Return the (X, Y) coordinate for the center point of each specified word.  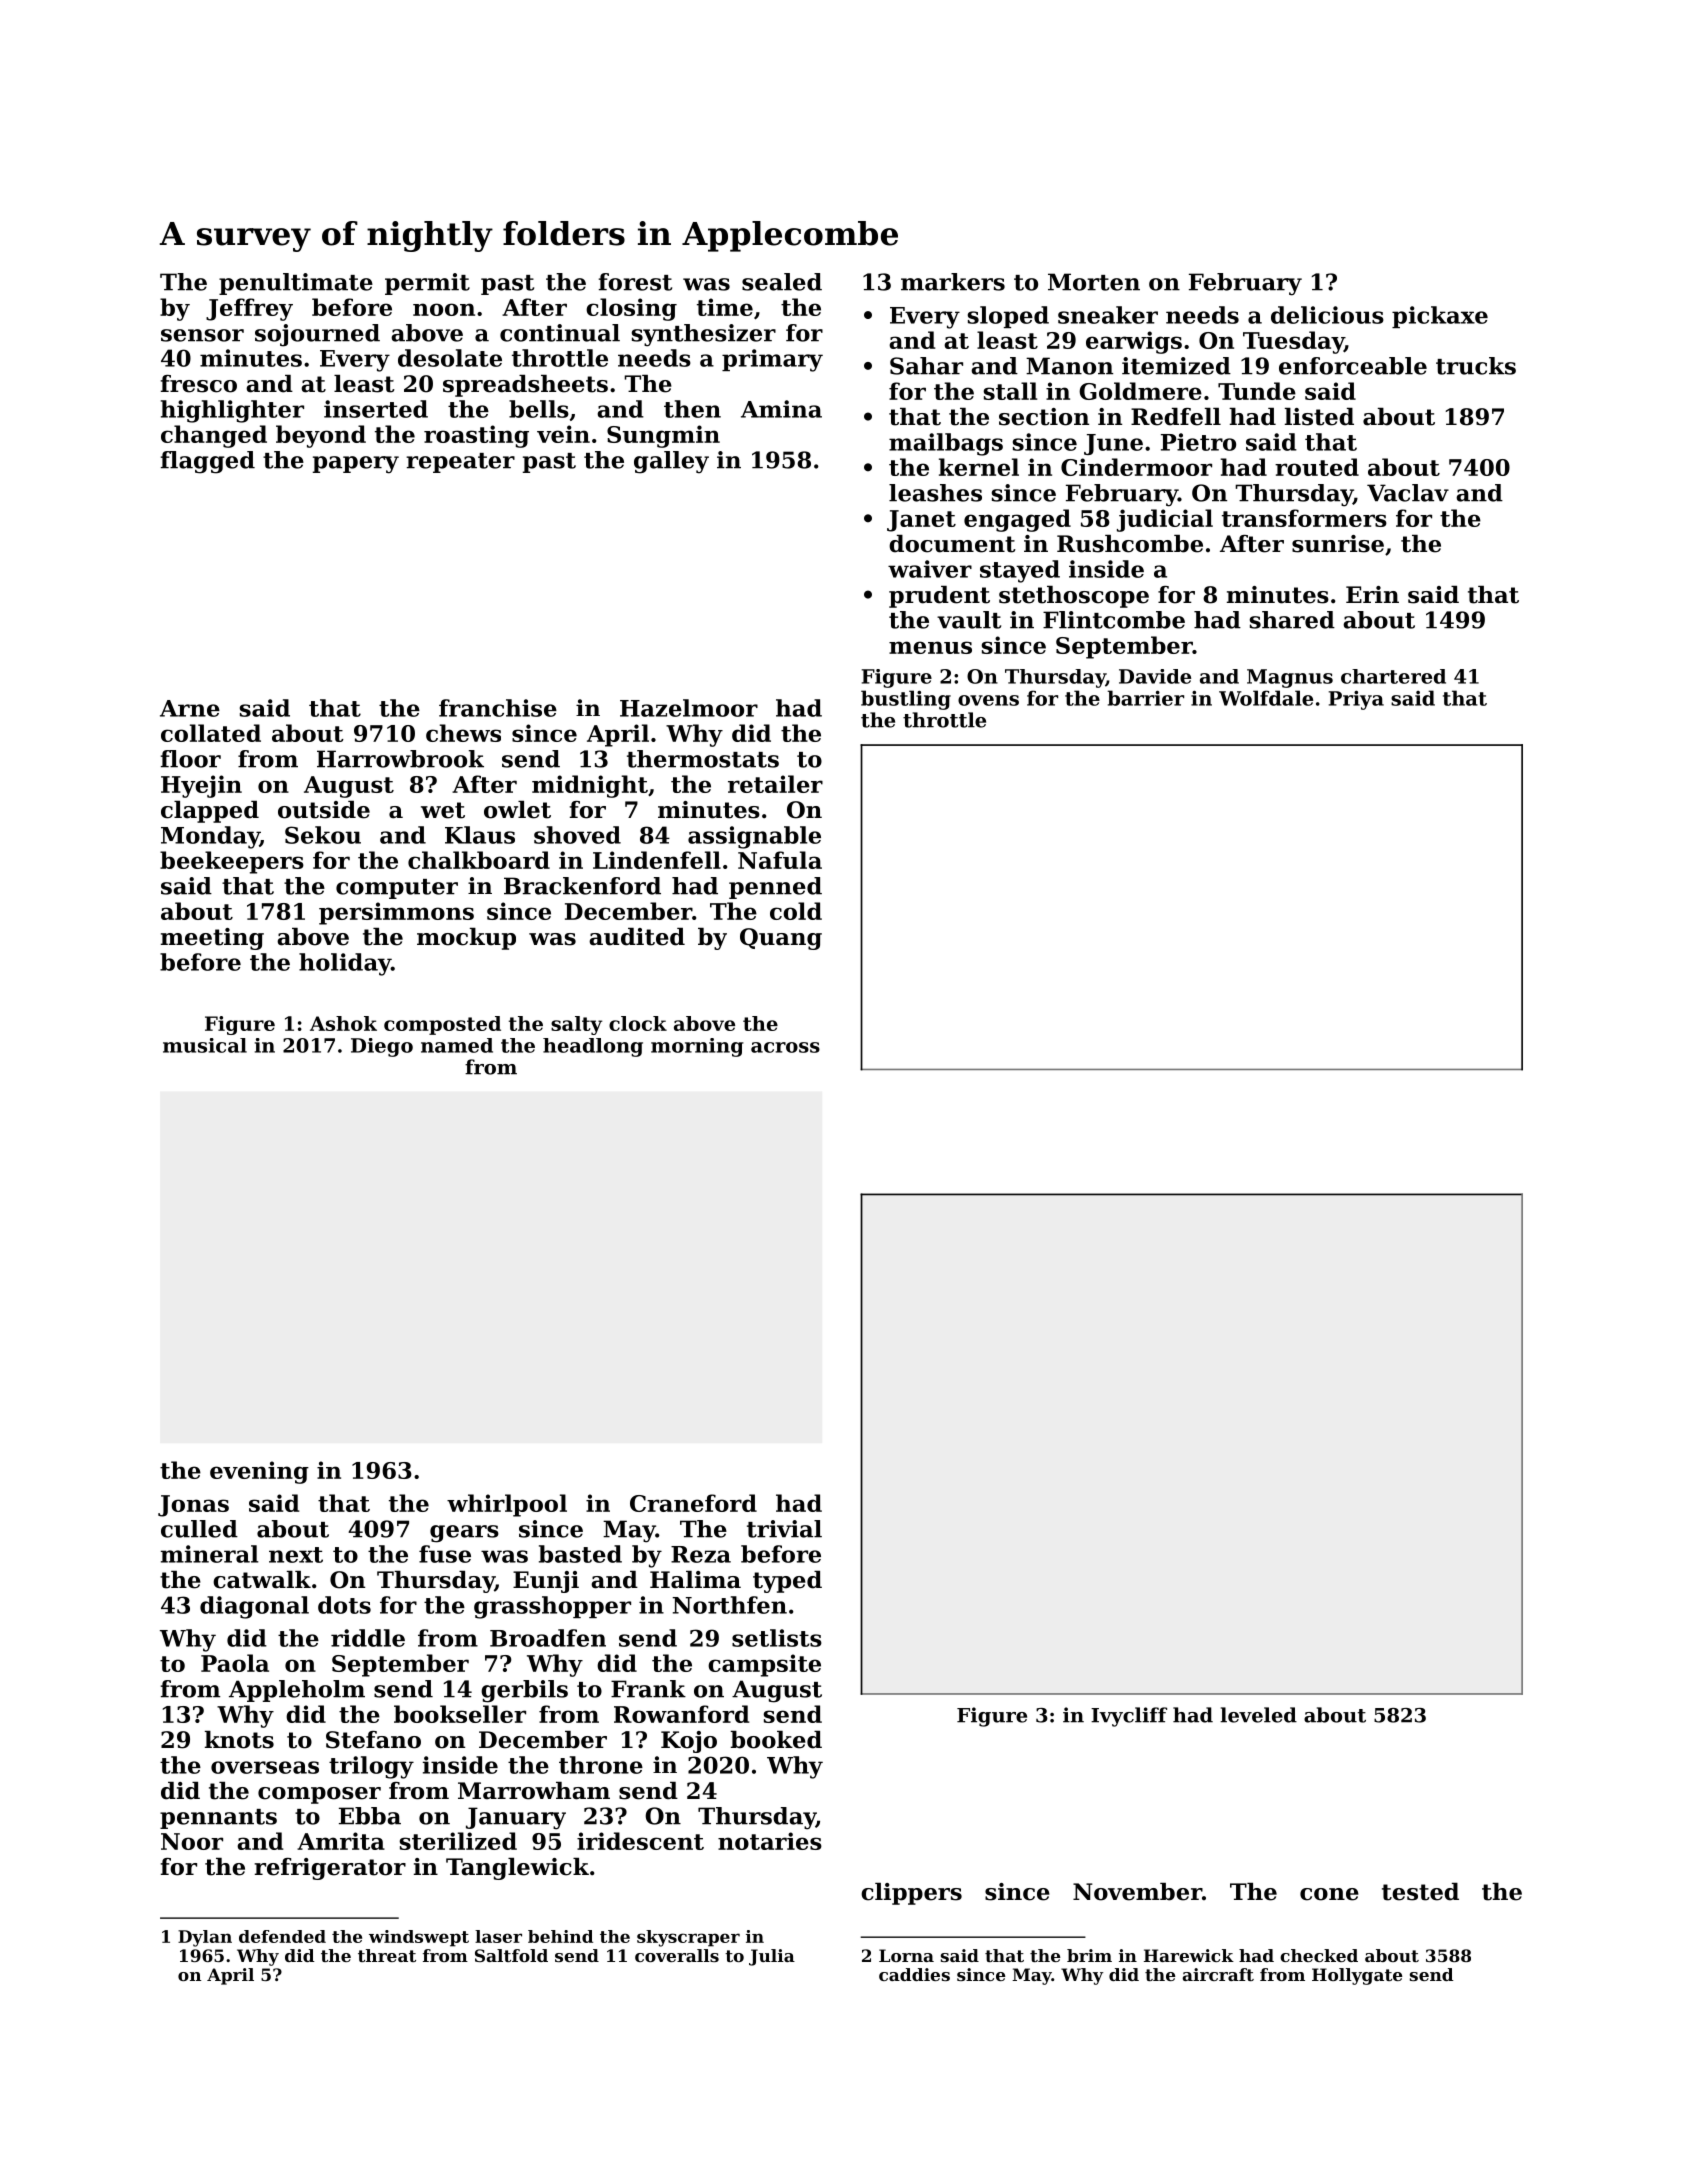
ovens (988, 700)
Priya (1356, 700)
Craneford (693, 1503)
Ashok (343, 1023)
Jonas (193, 1506)
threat (387, 1955)
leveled (1258, 1715)
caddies (914, 1974)
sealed (782, 282)
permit (427, 284)
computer (397, 889)
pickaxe (1440, 317)
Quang (781, 939)
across (785, 1047)
